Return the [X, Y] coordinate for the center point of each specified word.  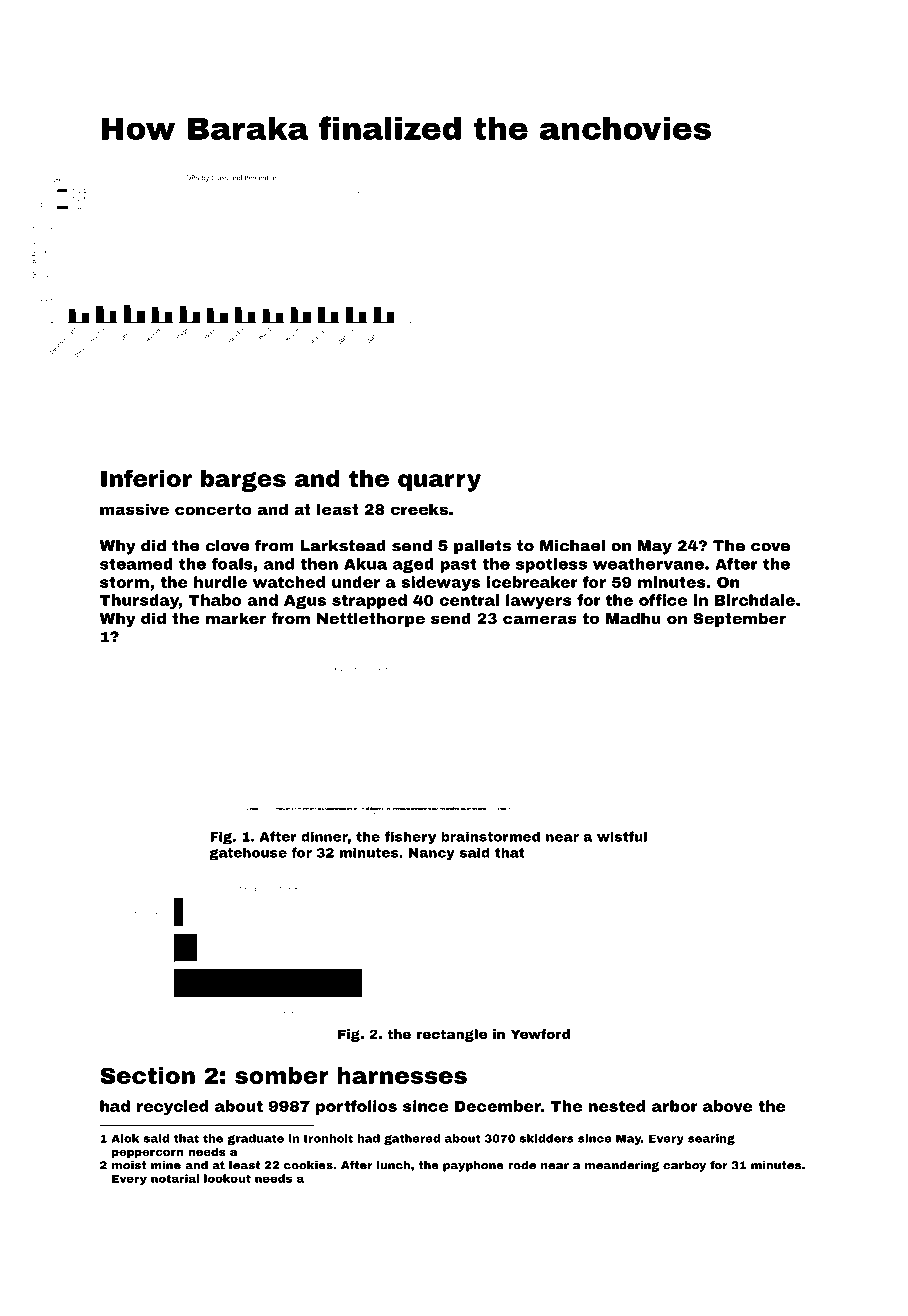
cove [770, 547]
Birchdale [755, 600]
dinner [324, 836]
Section [147, 1075]
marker [236, 618]
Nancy [432, 854]
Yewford [540, 1034]
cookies [308, 1165]
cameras [540, 619]
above [728, 1106]
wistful [622, 836]
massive [134, 509]
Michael [572, 546]
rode [522, 1165]
